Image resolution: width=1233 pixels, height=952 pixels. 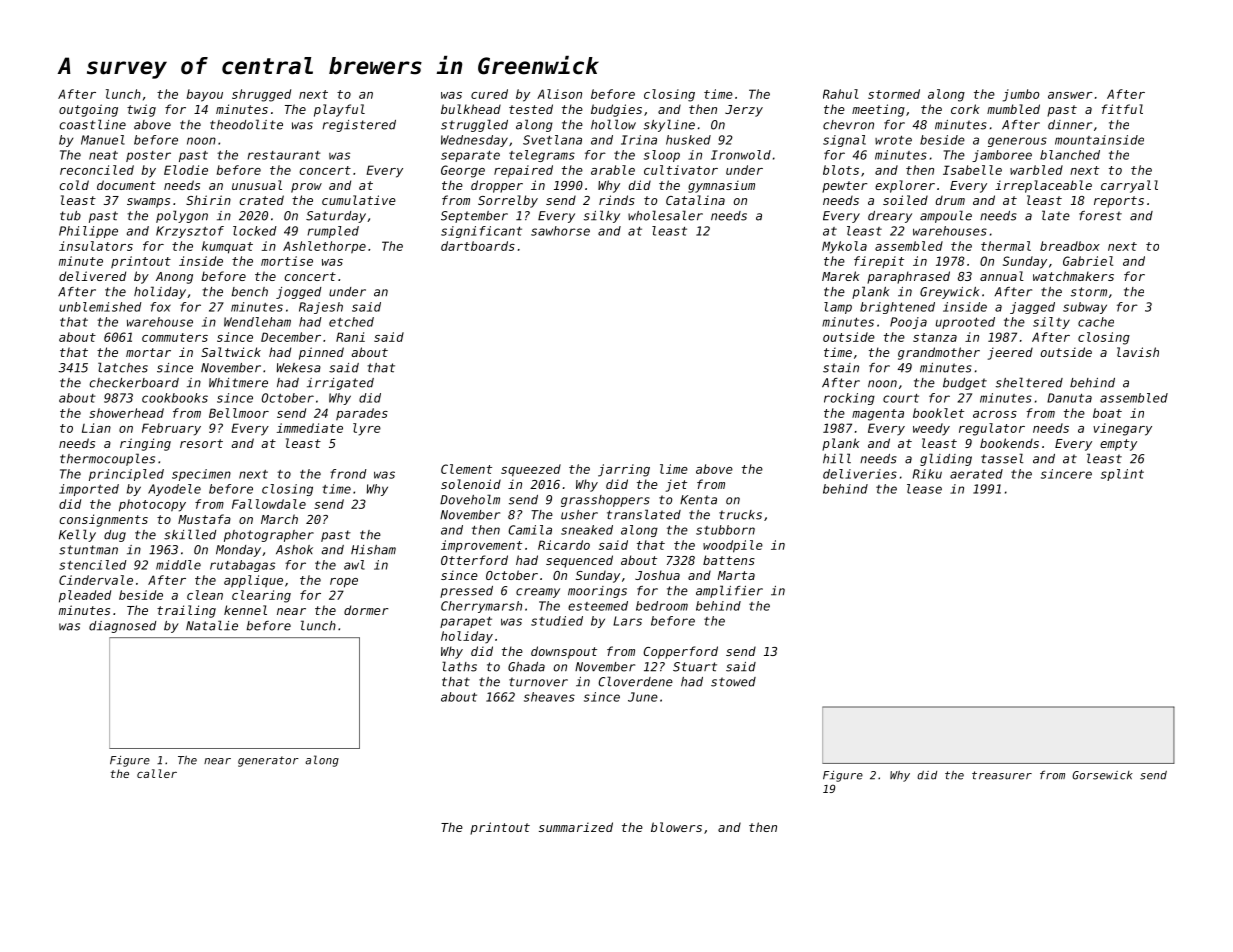 What do you see at coordinates (549, 697) in the screenshot?
I see `sheaves` at bounding box center [549, 697].
